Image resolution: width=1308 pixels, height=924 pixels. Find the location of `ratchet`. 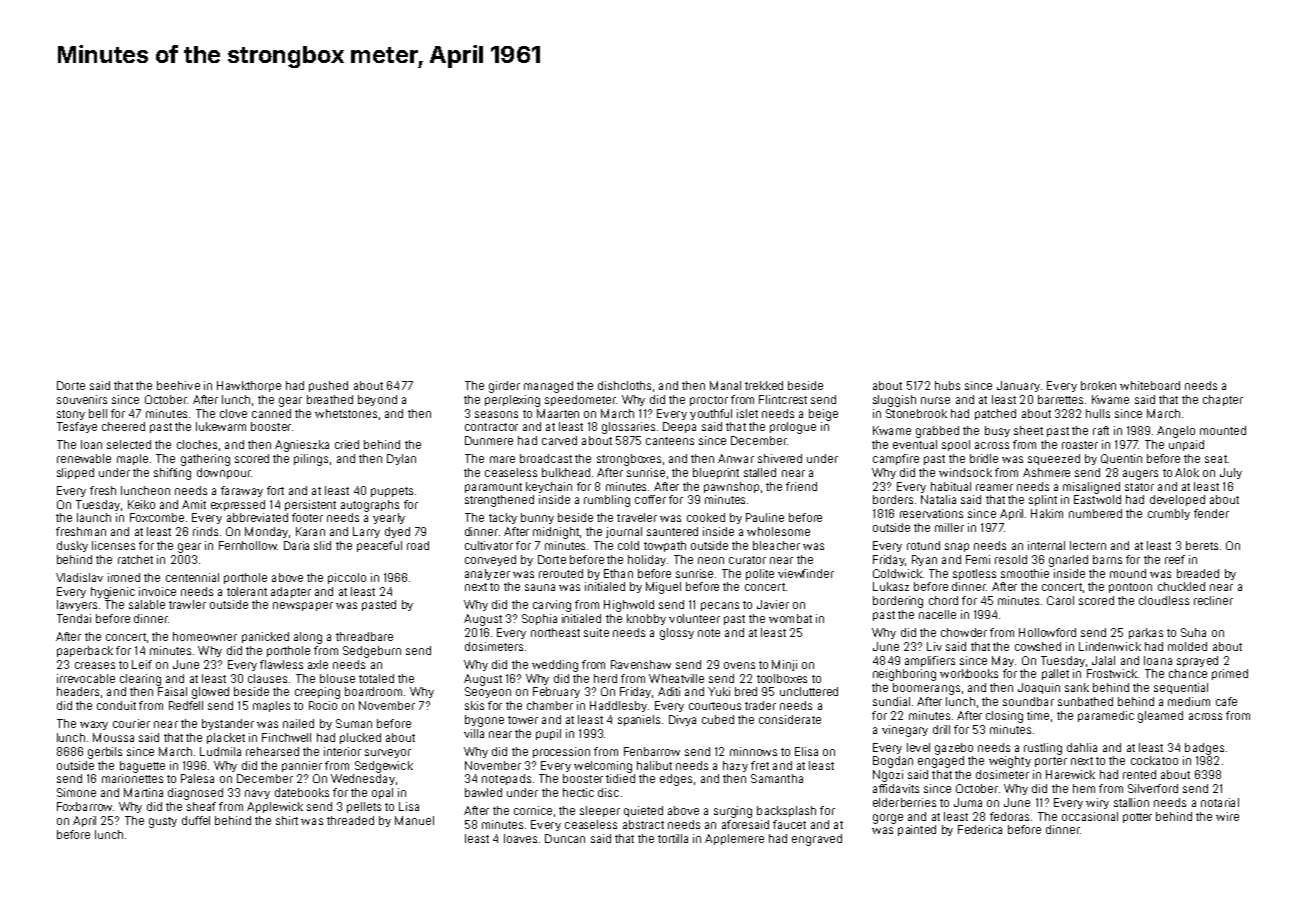

ratchet is located at coordinates (135, 559).
